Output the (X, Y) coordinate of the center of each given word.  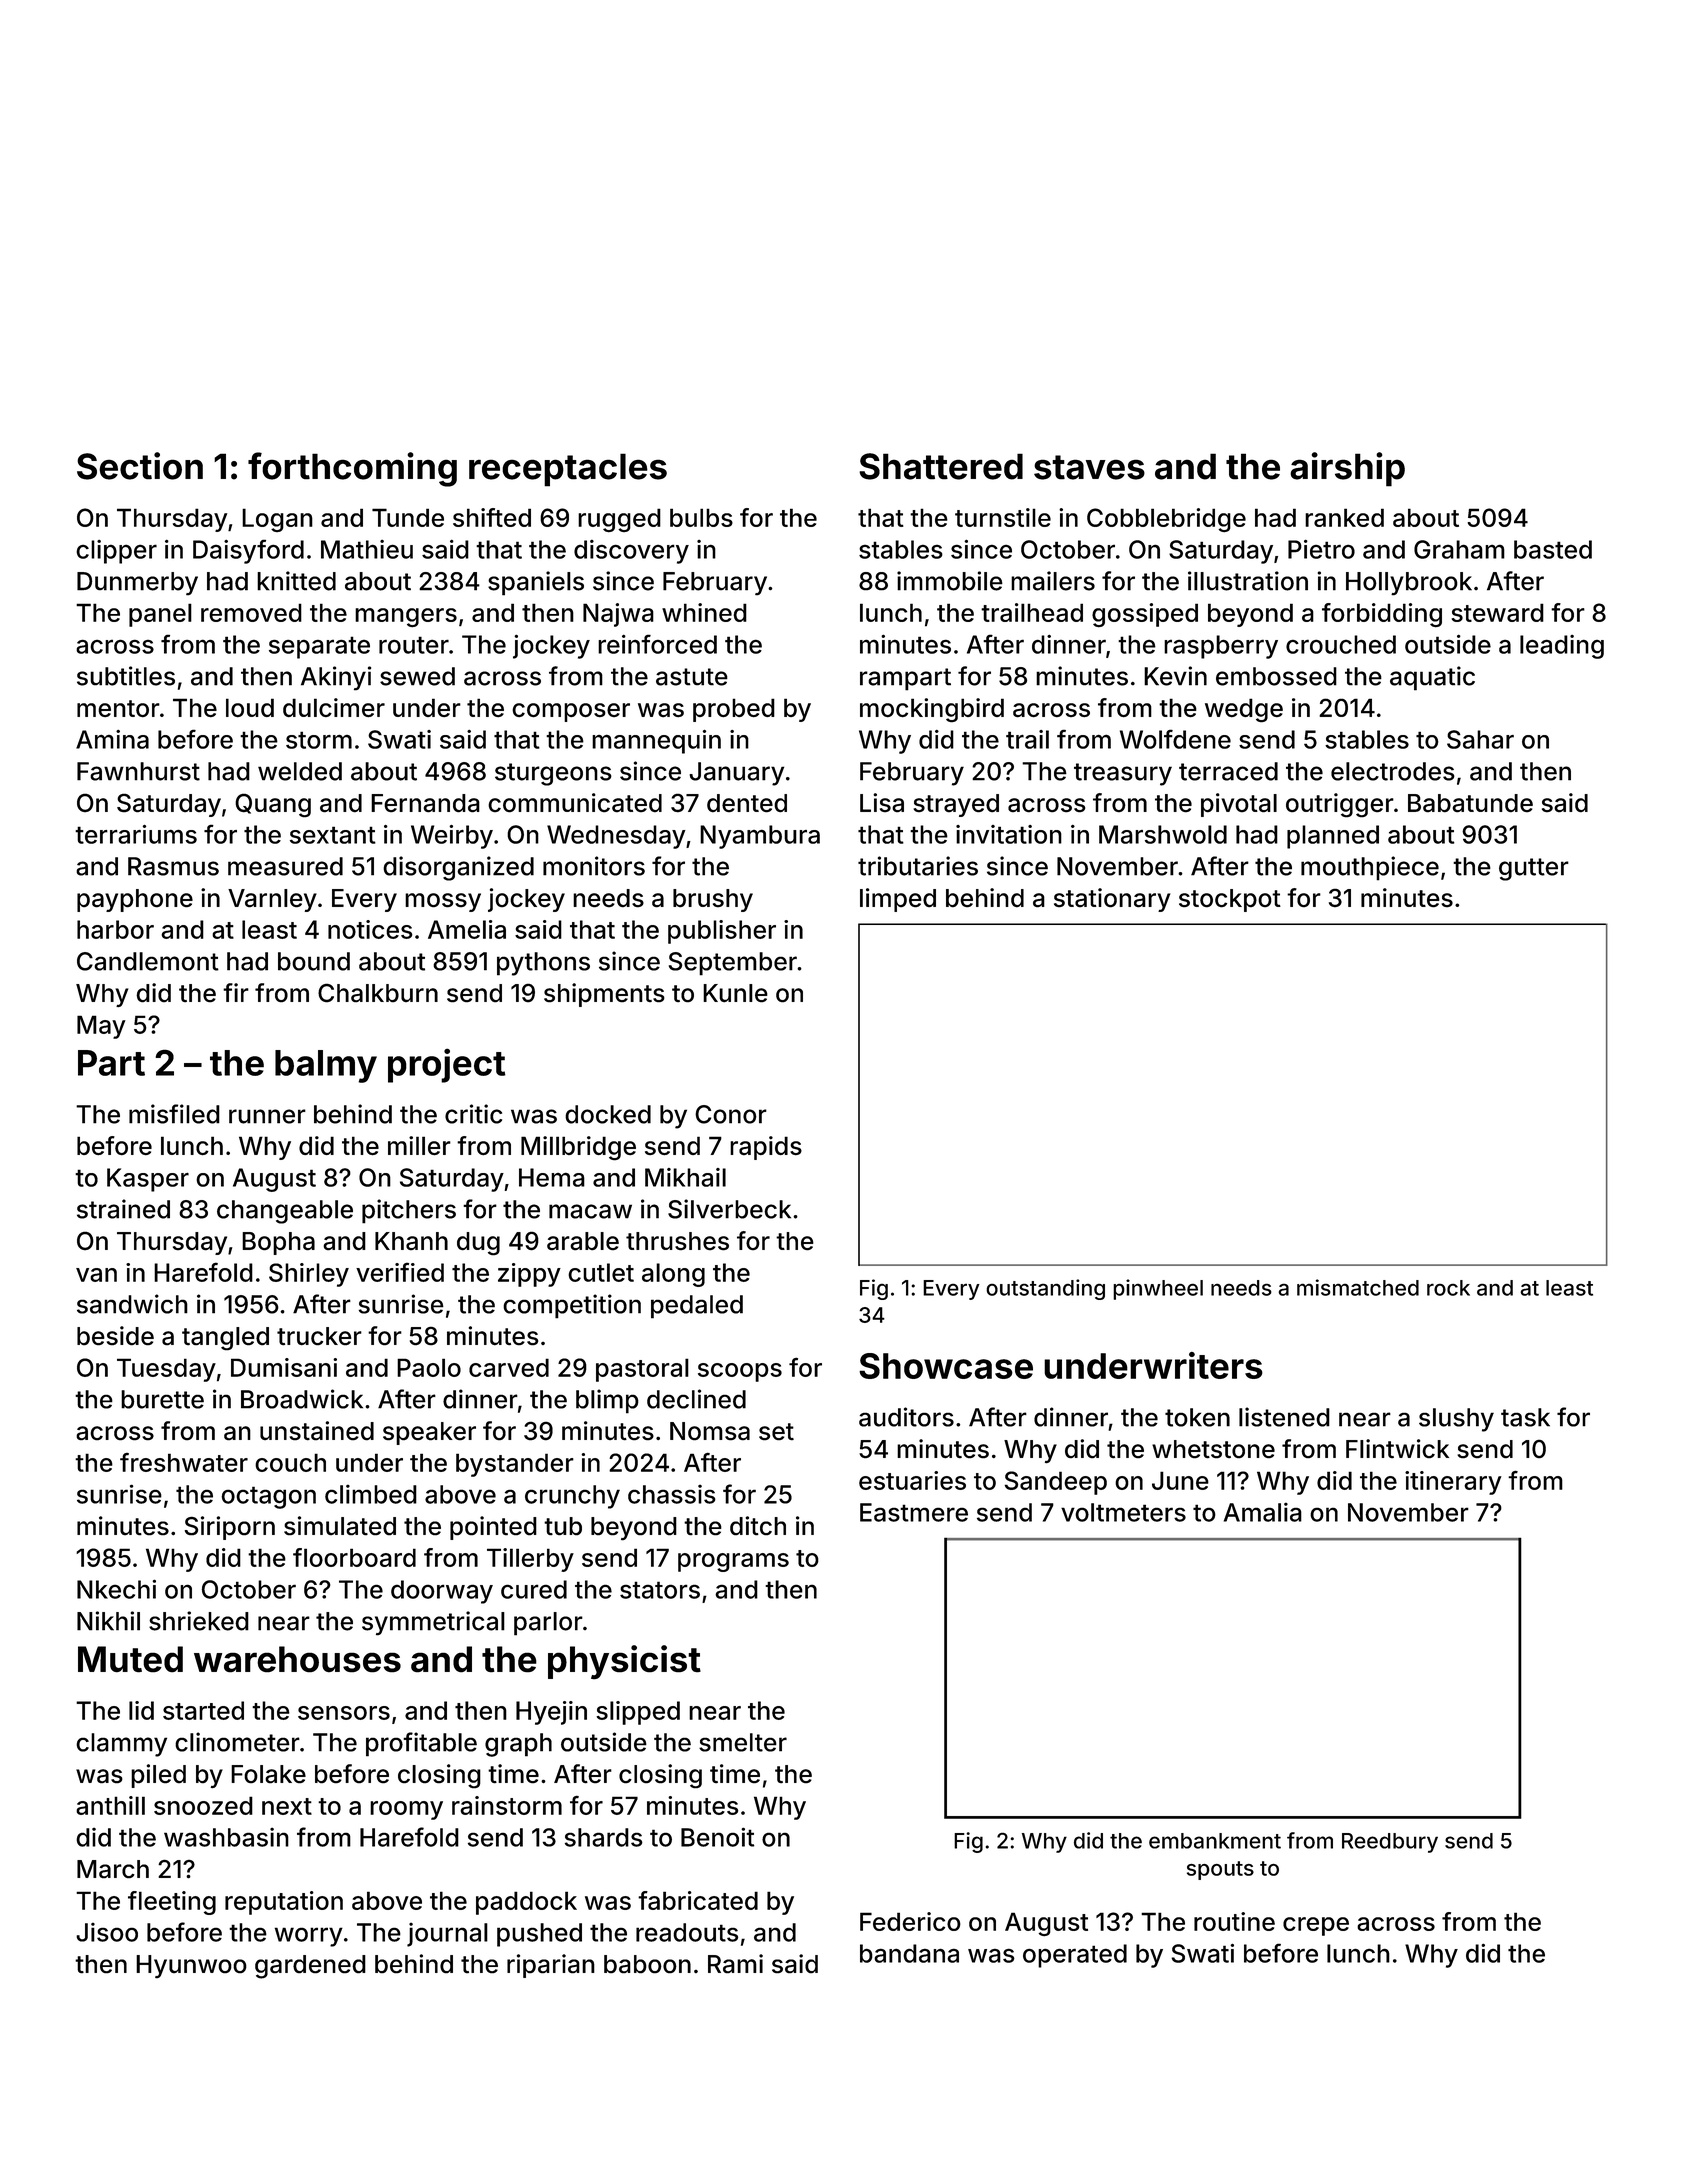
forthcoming (352, 469)
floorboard (354, 1557)
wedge (1244, 710)
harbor (115, 929)
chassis (672, 1494)
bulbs (701, 517)
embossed (1276, 676)
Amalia (1263, 1512)
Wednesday (616, 837)
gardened (310, 1967)
